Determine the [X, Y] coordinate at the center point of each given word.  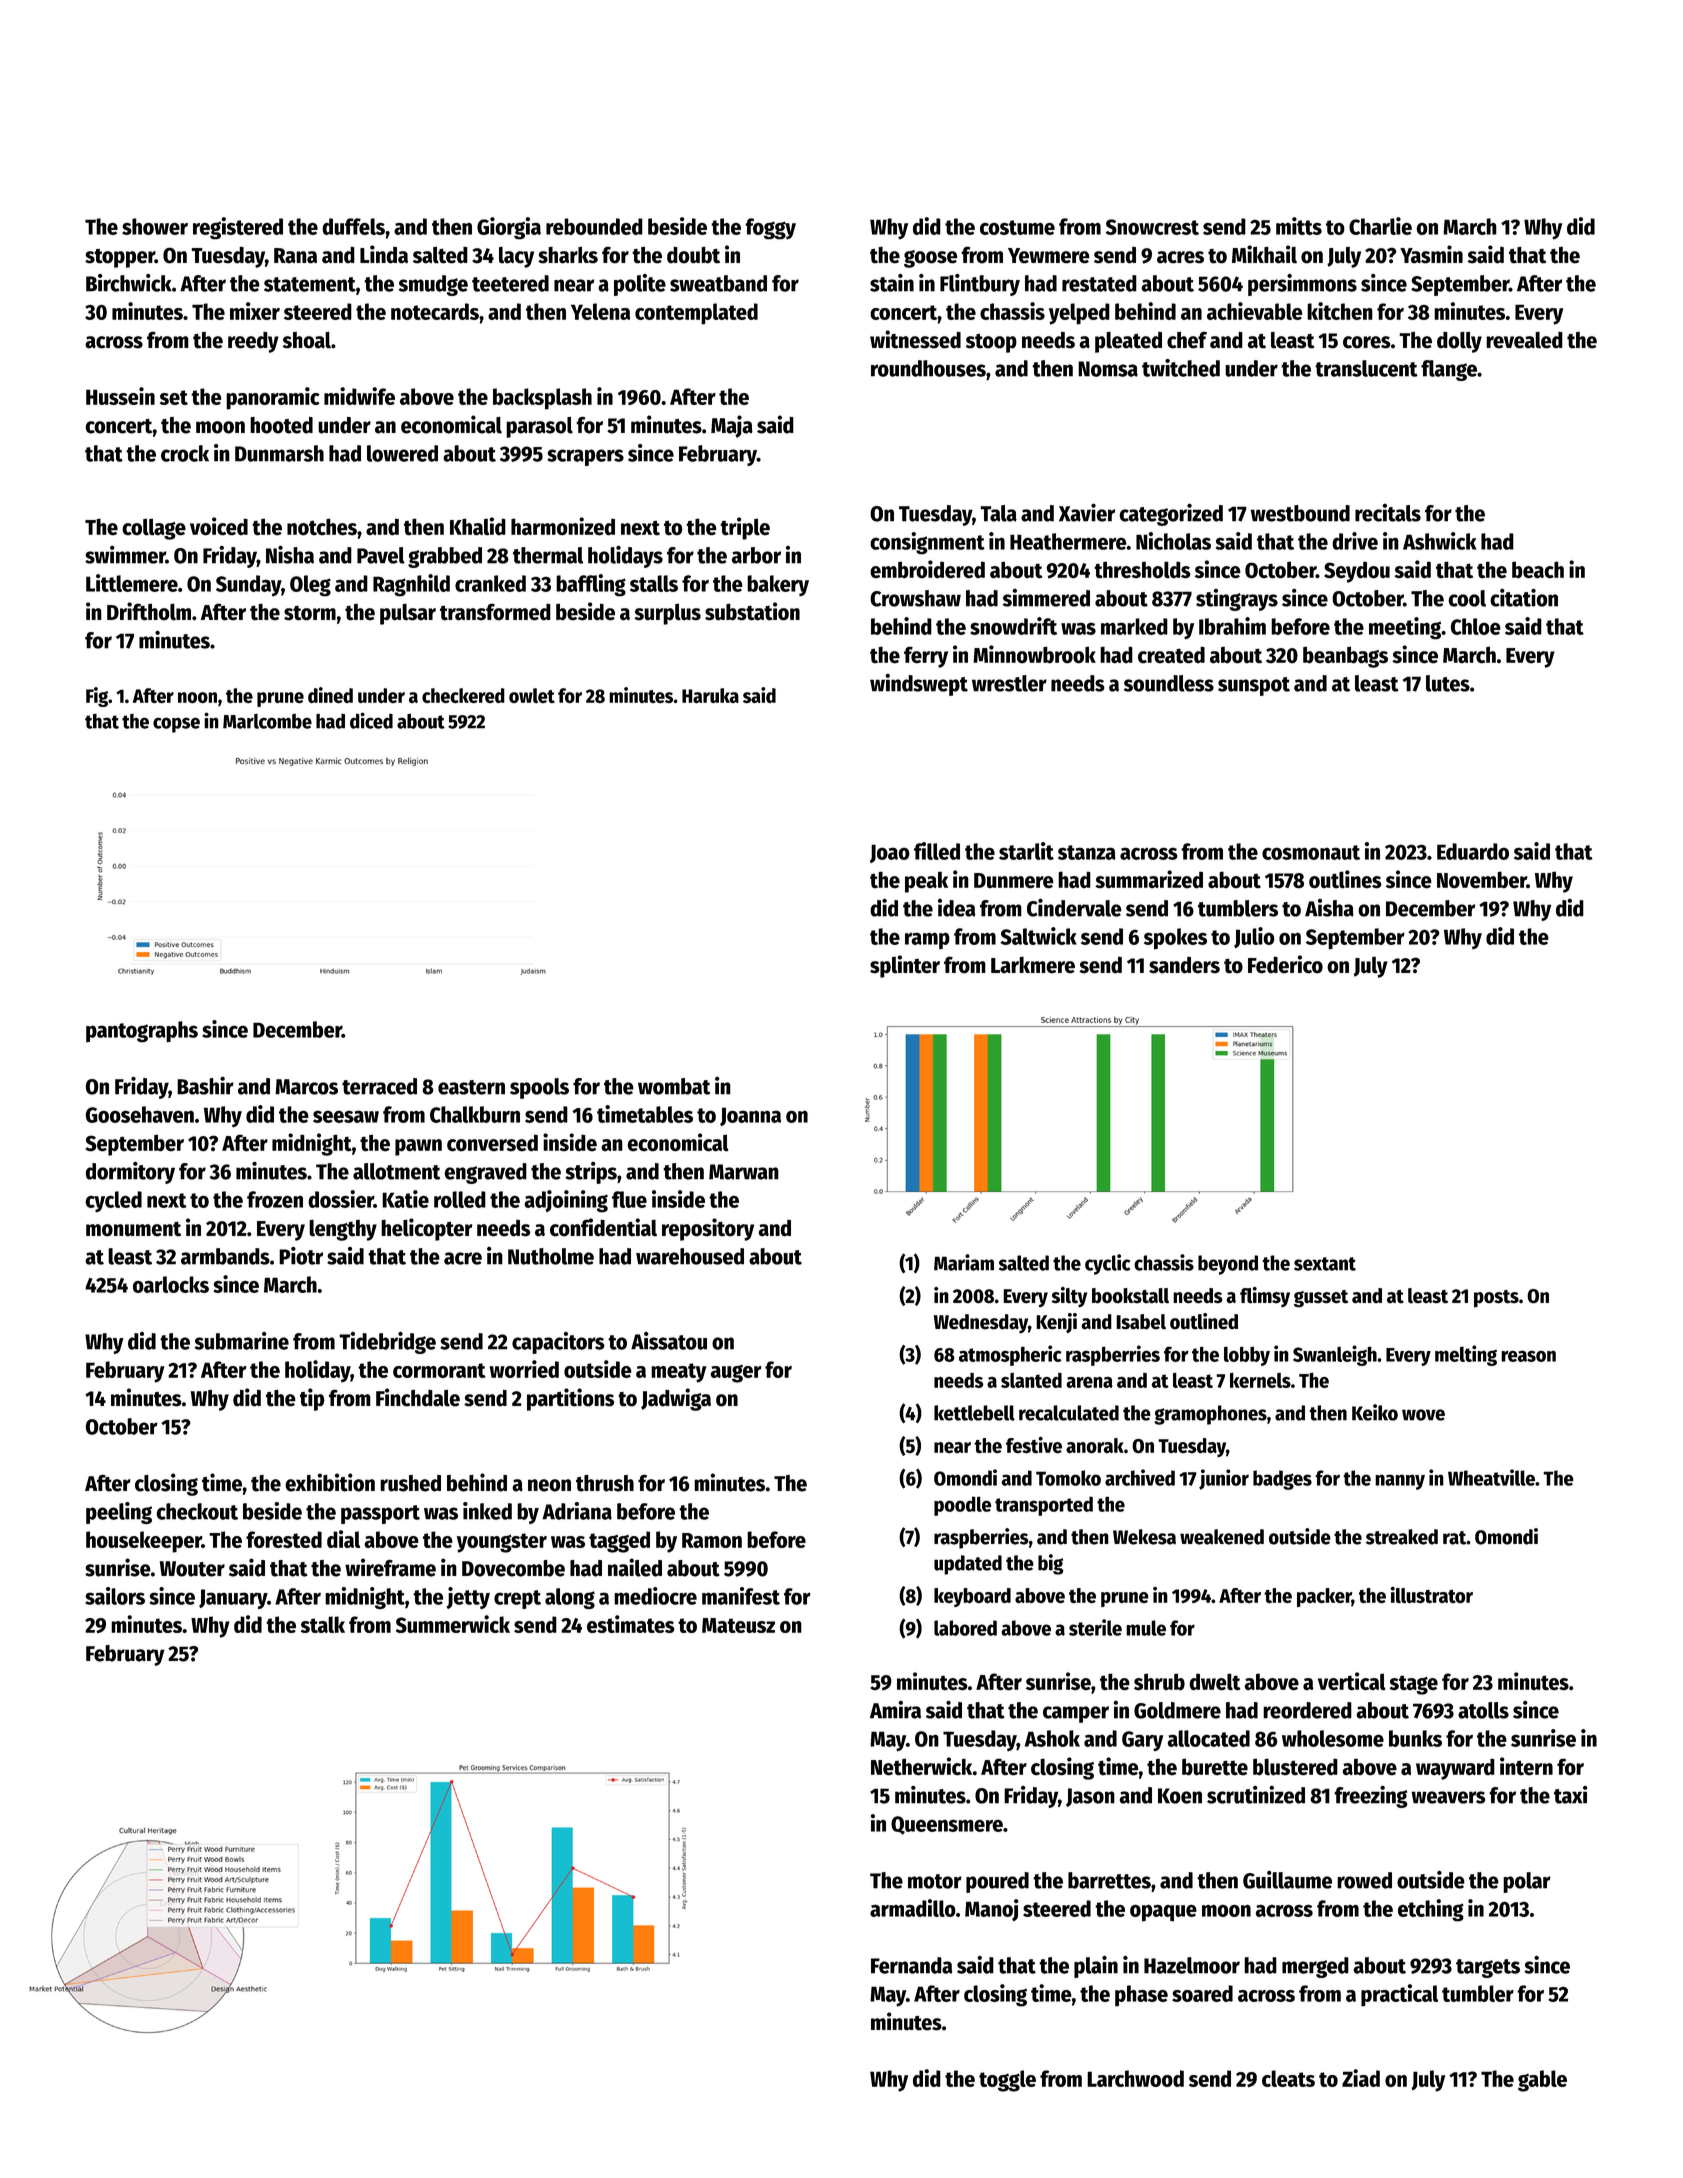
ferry [926, 657]
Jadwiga [676, 1399]
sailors [115, 1596]
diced [371, 720]
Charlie [1380, 226]
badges [1282, 1480]
